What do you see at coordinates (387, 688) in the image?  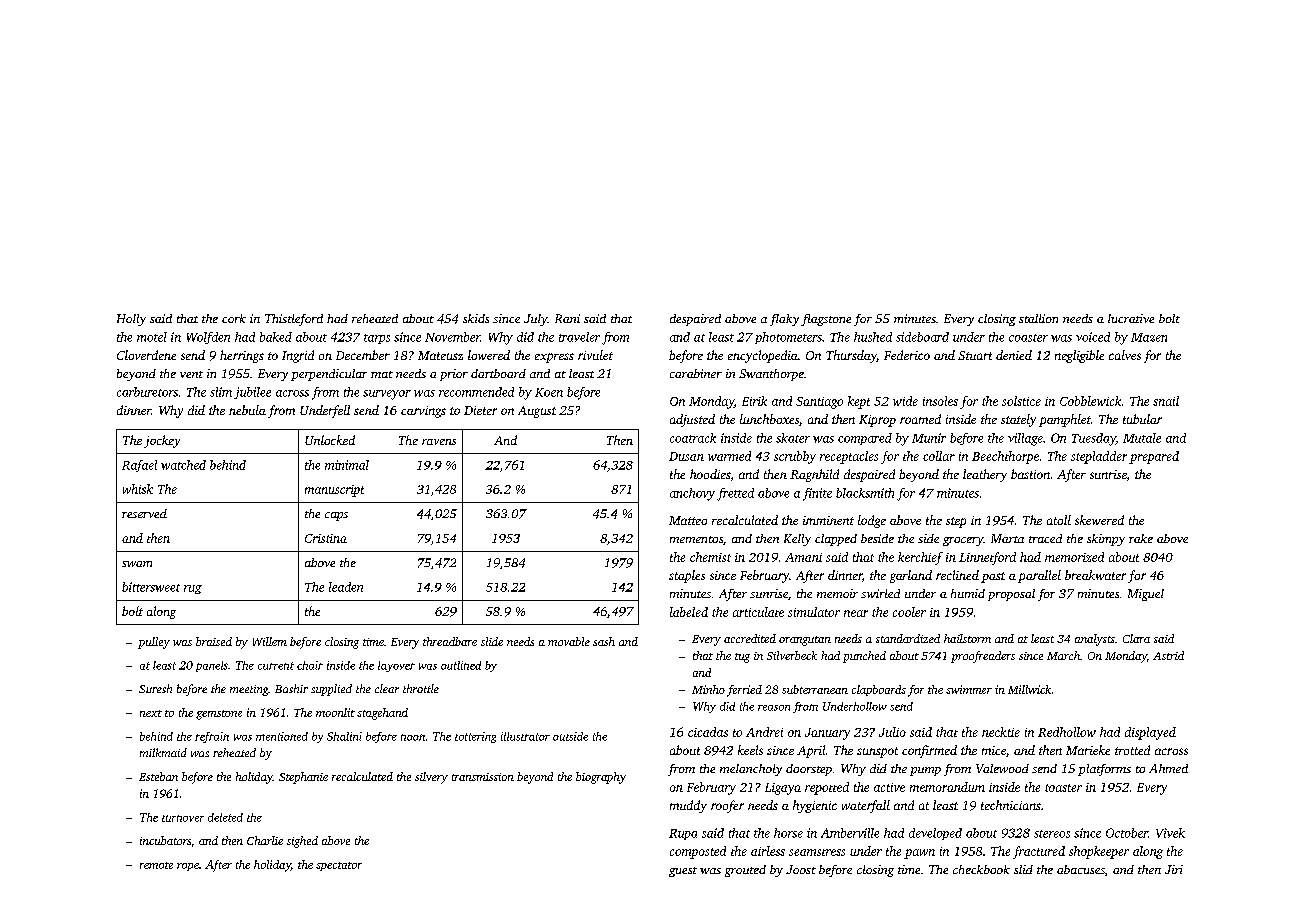 I see `clear` at bounding box center [387, 688].
